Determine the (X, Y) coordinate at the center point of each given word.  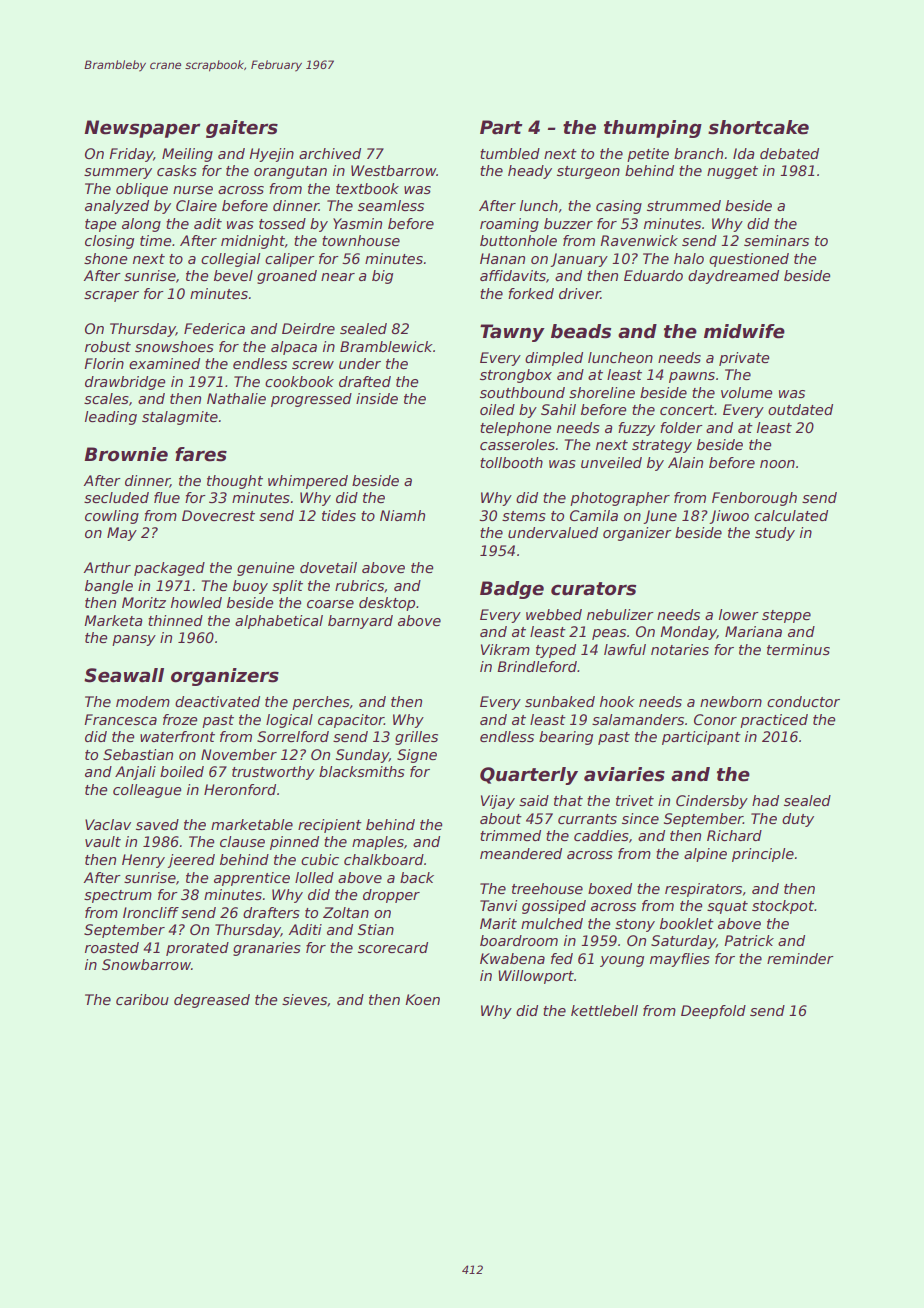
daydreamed (733, 277)
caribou (142, 999)
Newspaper (142, 129)
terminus (798, 649)
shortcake (758, 127)
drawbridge (125, 383)
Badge (512, 590)
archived (330, 153)
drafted (365, 381)
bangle (109, 587)
